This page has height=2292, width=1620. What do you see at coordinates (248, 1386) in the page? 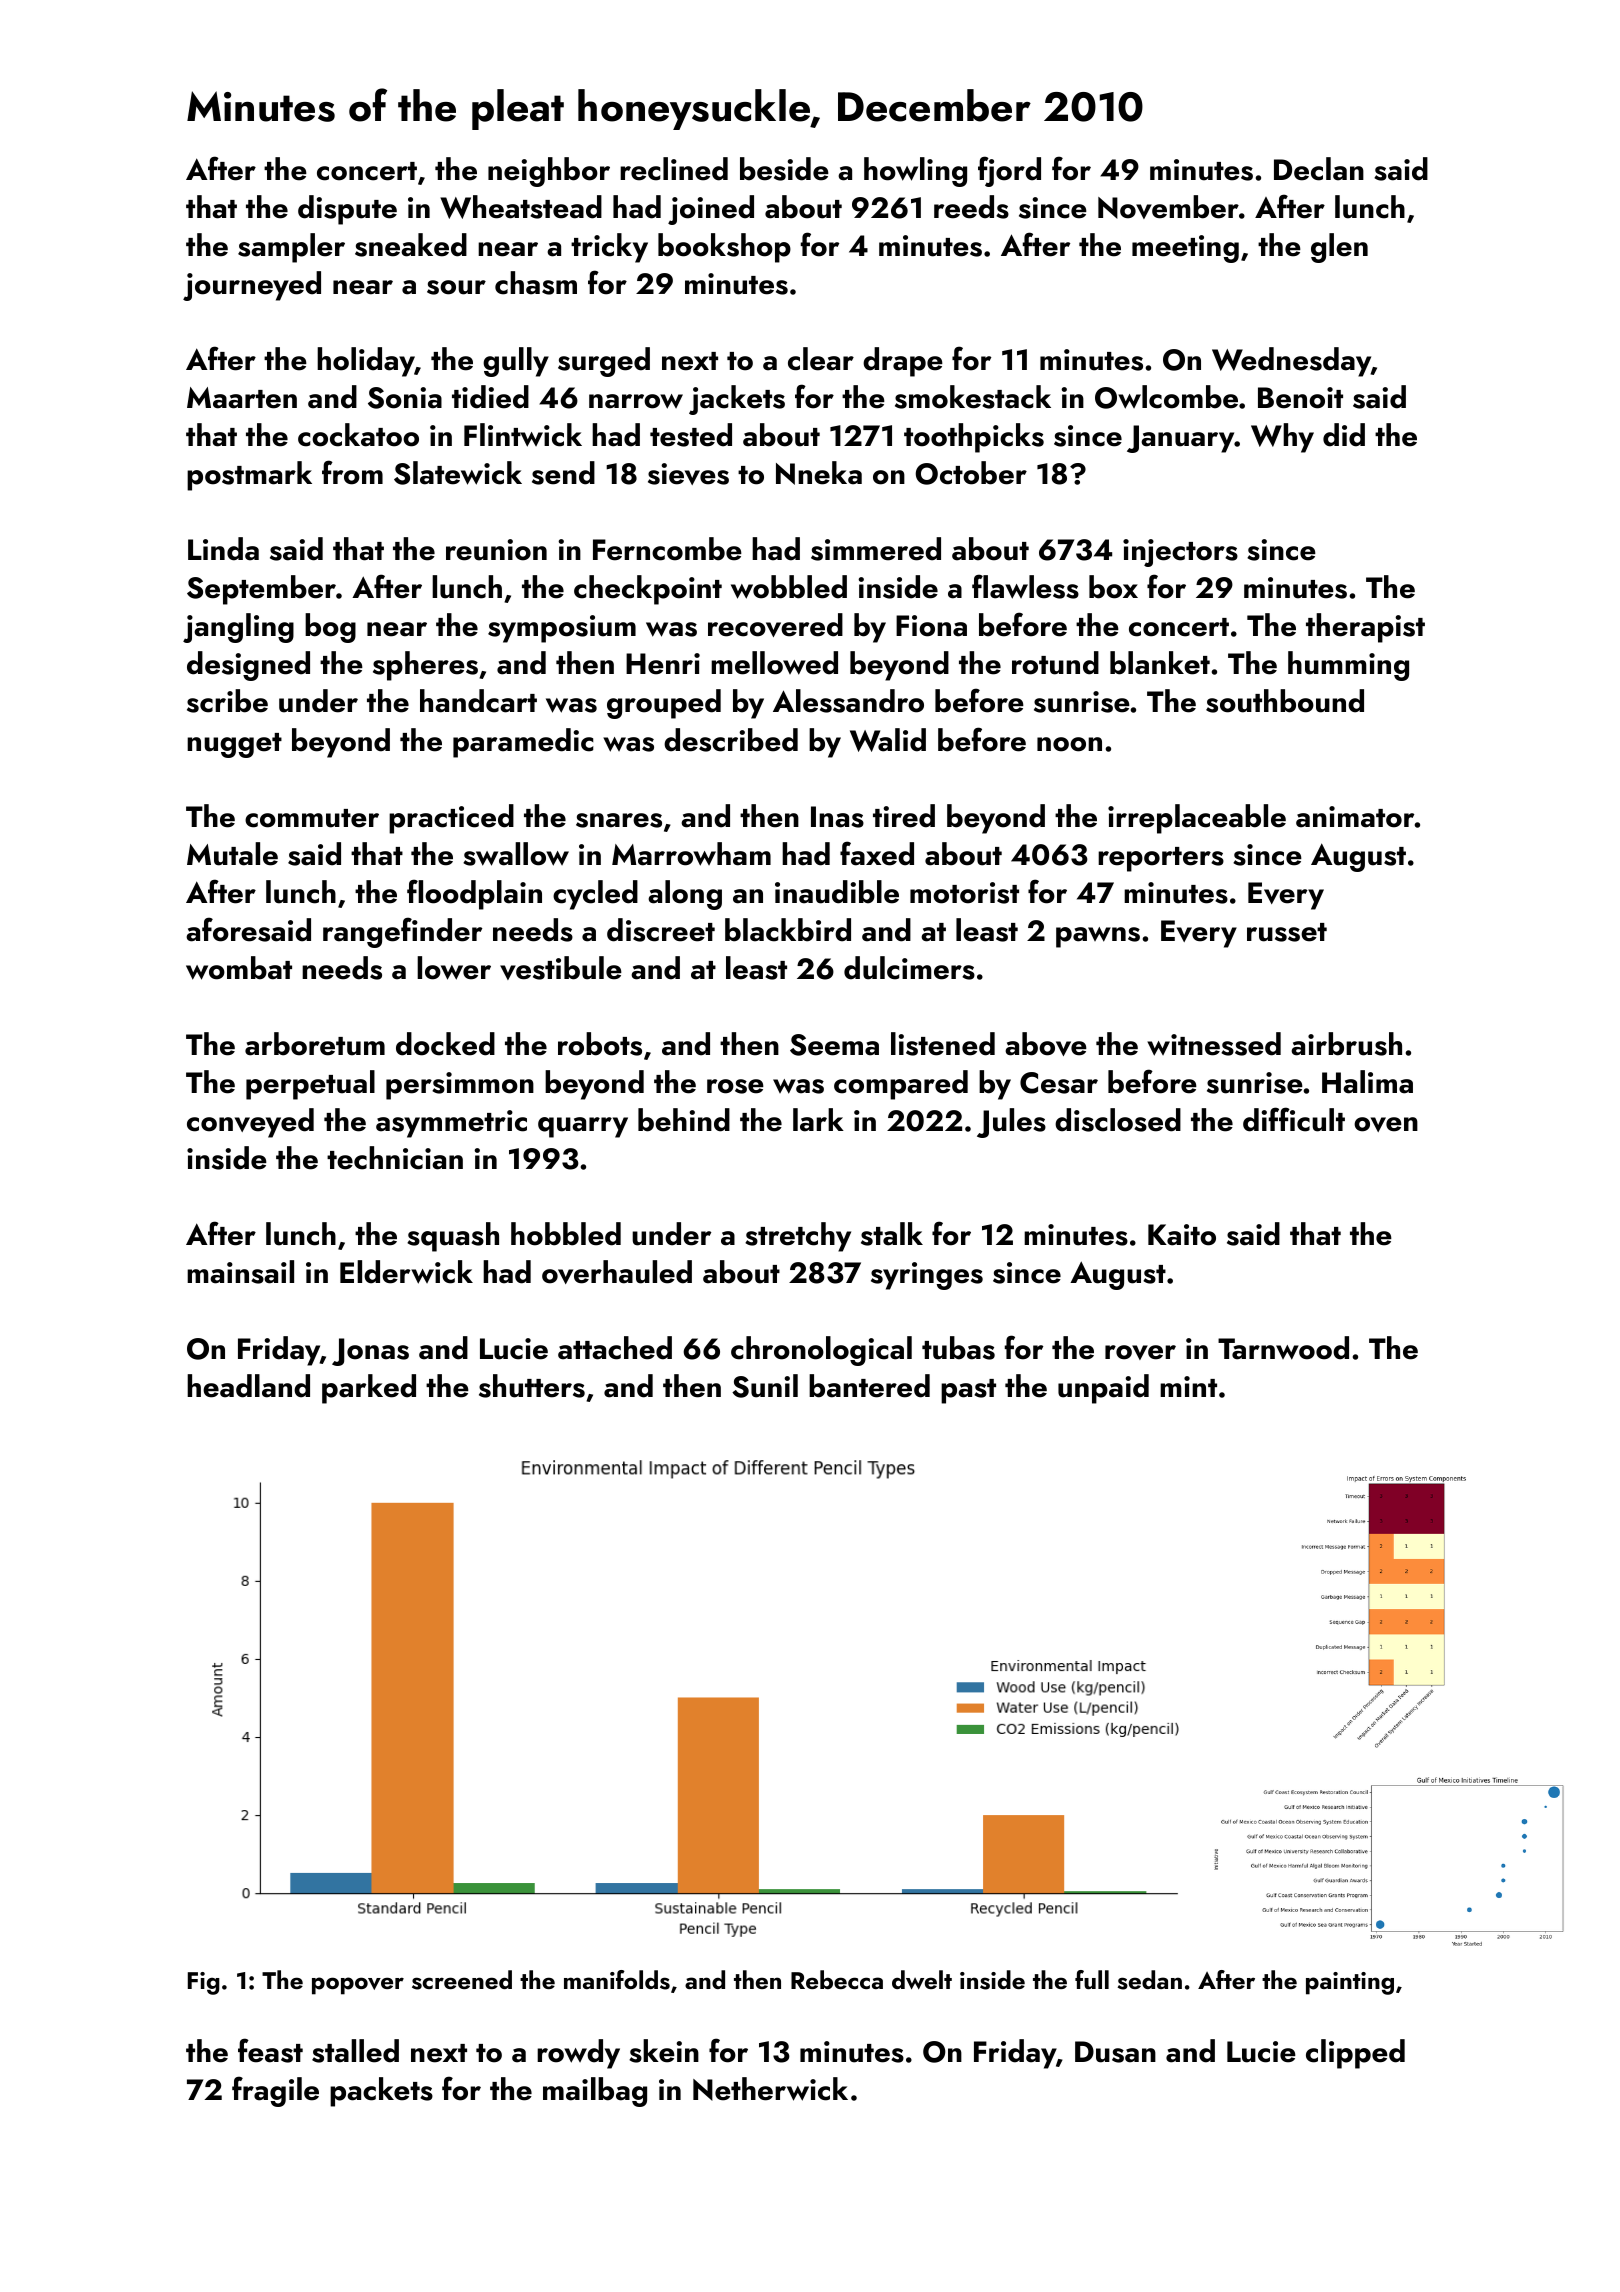
I see `headland` at bounding box center [248, 1386].
